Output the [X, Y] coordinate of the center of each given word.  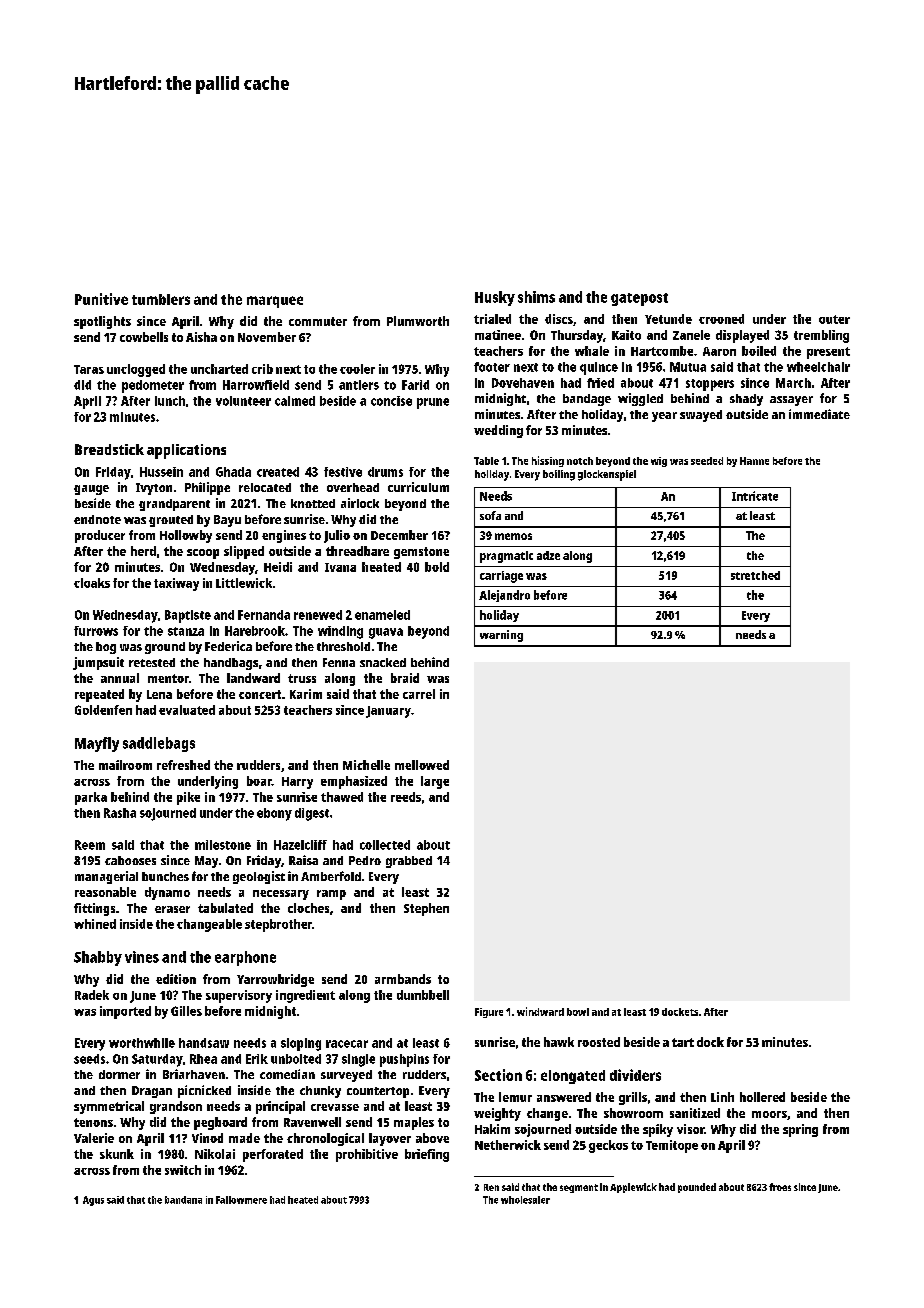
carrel [419, 694]
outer [834, 319]
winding [340, 632]
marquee [275, 302]
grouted [171, 521]
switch [183, 1170]
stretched [755, 575]
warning [501, 636]
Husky [495, 298]
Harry [297, 783]
